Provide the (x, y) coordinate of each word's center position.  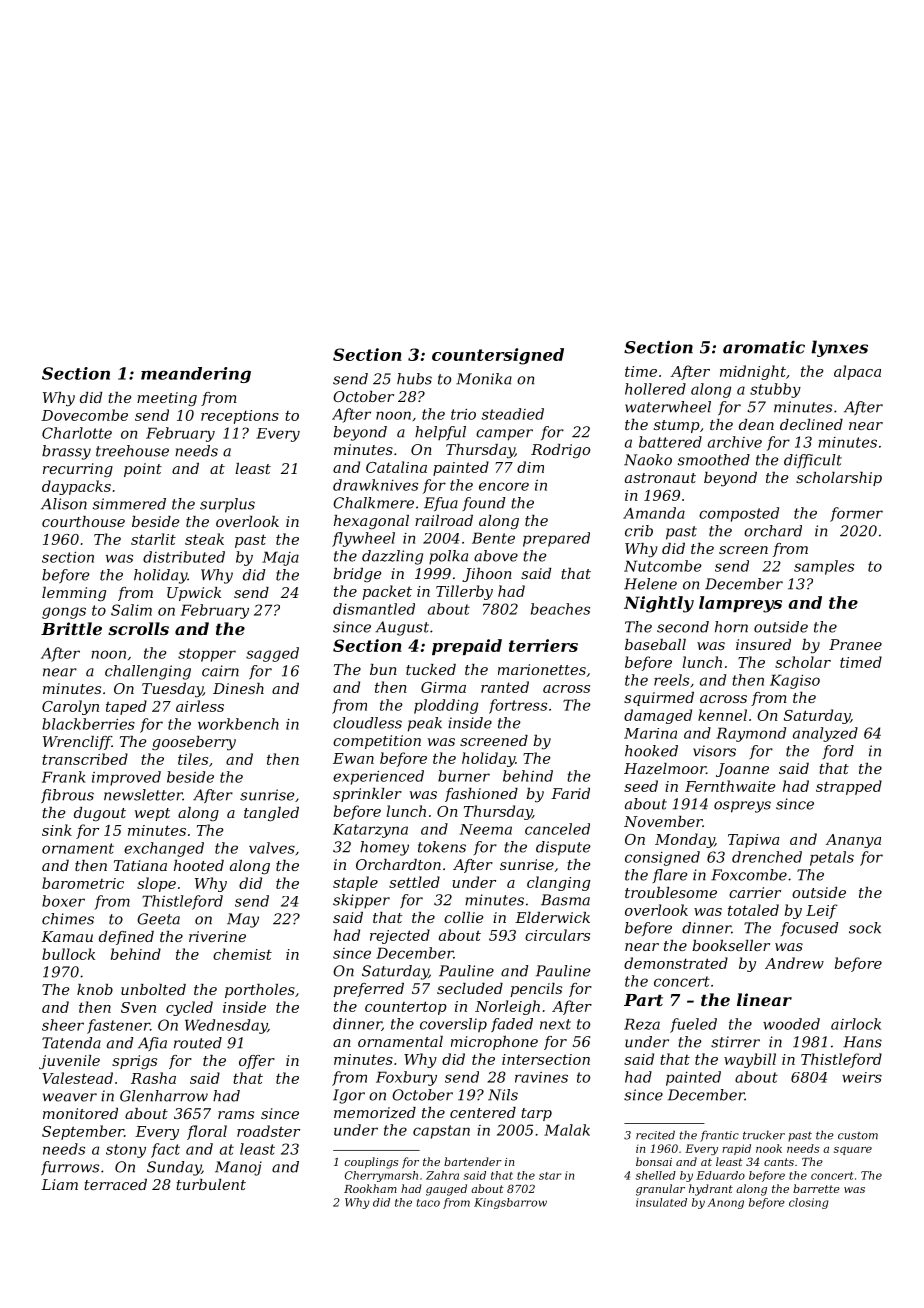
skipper (361, 901)
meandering (196, 375)
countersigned (498, 356)
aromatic (764, 347)
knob (95, 989)
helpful (440, 433)
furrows (70, 1168)
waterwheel (668, 407)
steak (204, 539)
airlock (856, 1024)
